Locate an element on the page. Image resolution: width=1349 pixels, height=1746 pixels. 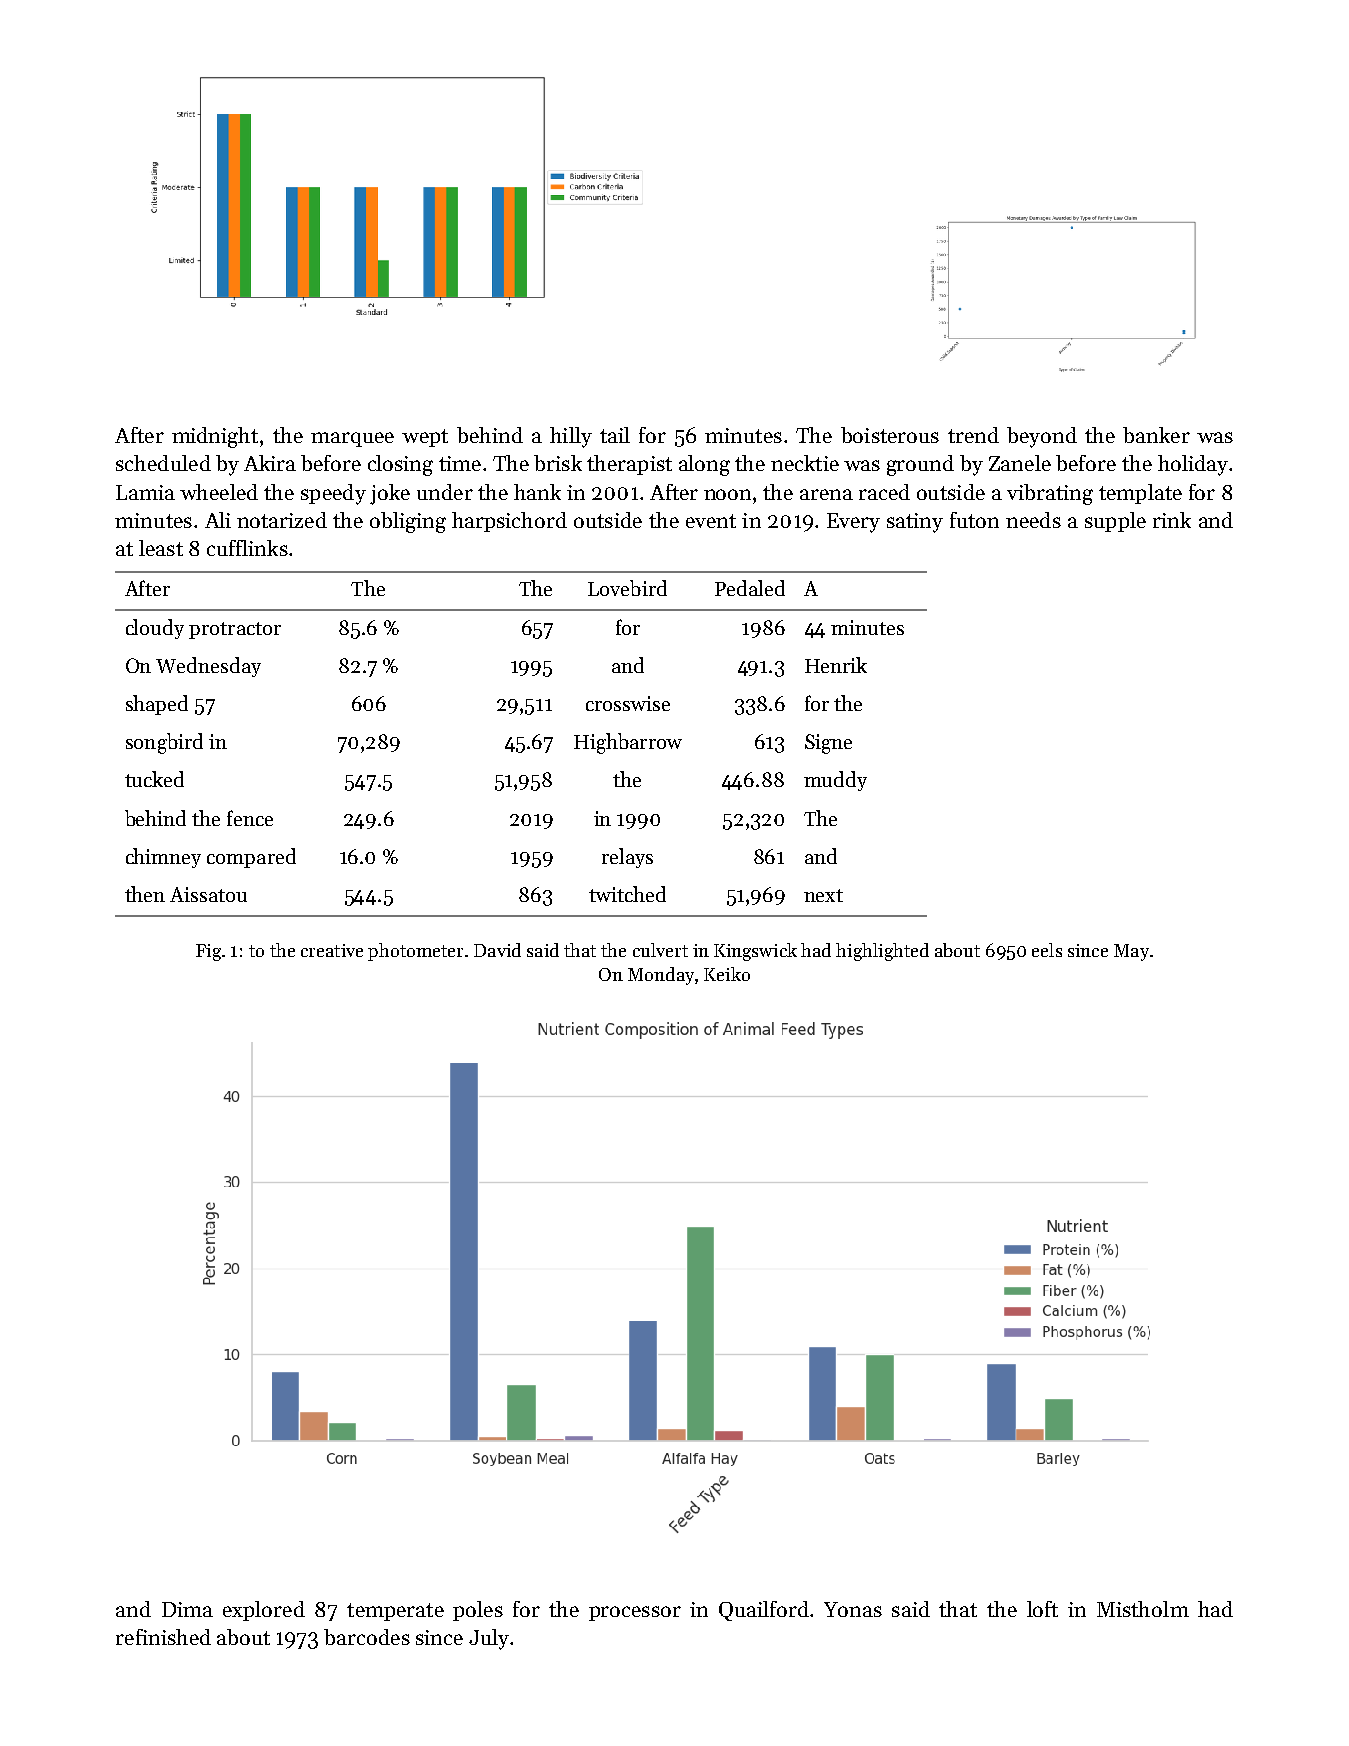
creative is located at coordinates (332, 950).
